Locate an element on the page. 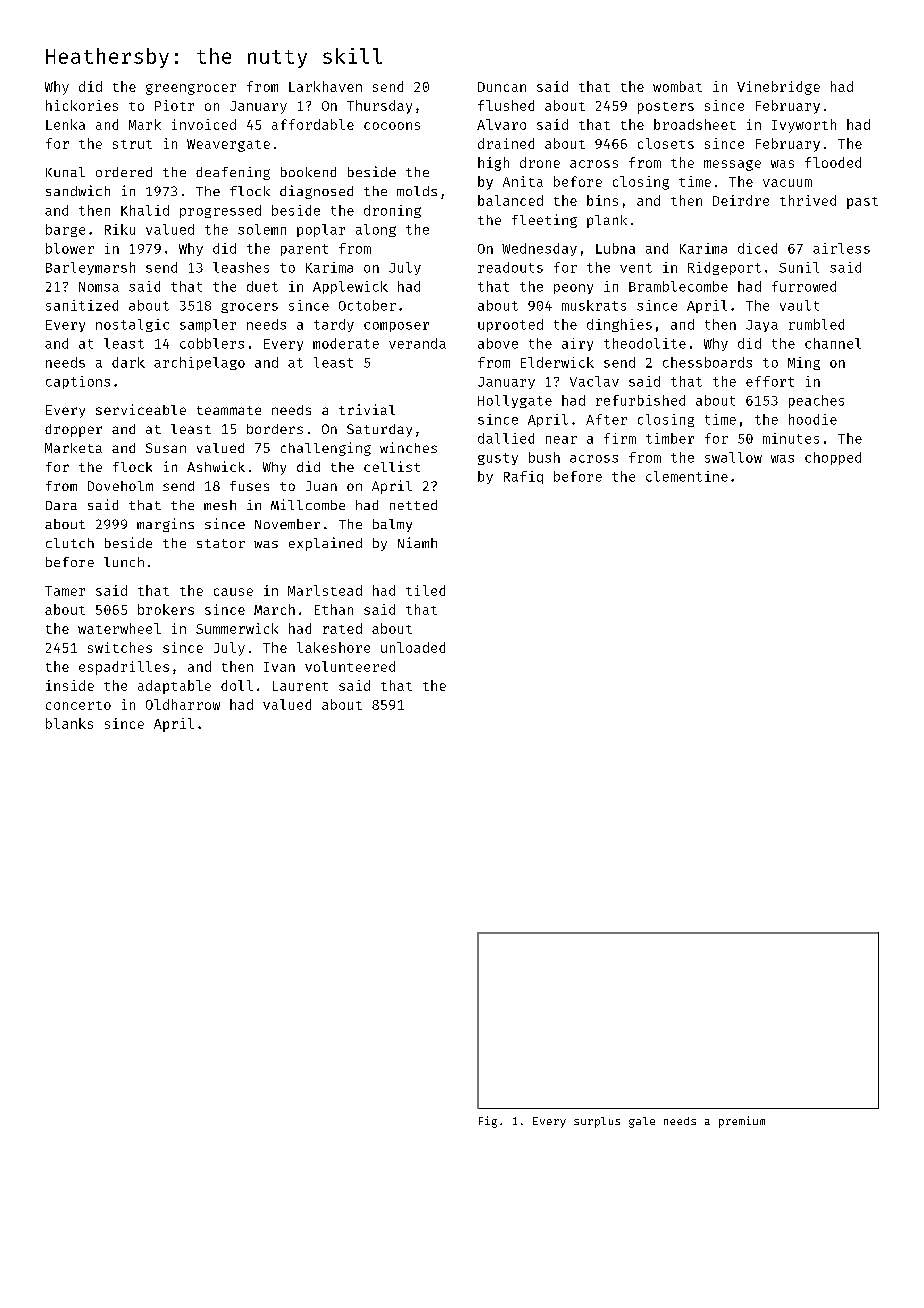 The height and width of the document is (1308, 924). Duncan is located at coordinates (502, 87).
